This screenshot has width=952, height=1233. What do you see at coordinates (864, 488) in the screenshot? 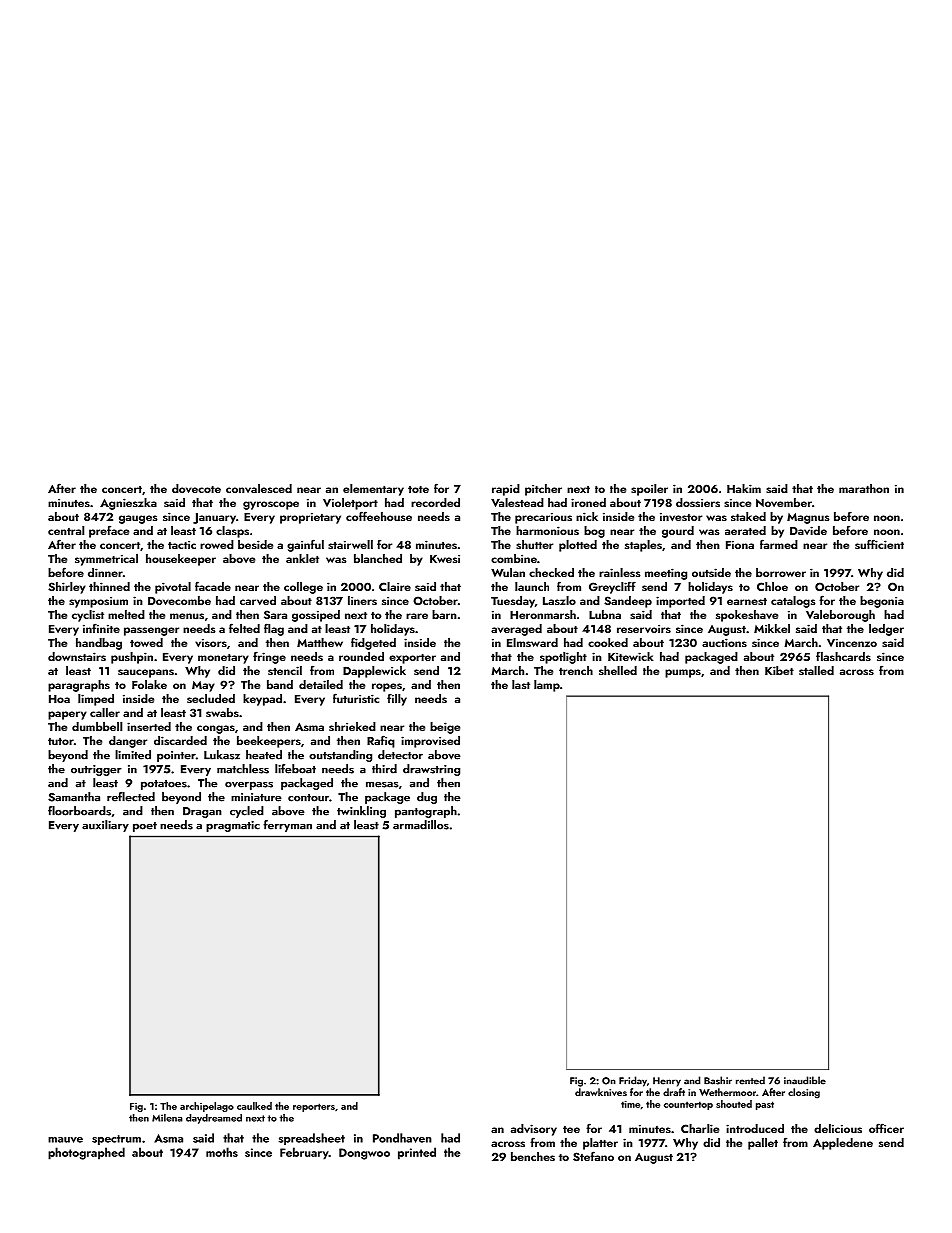
I see `marathon` at bounding box center [864, 488].
